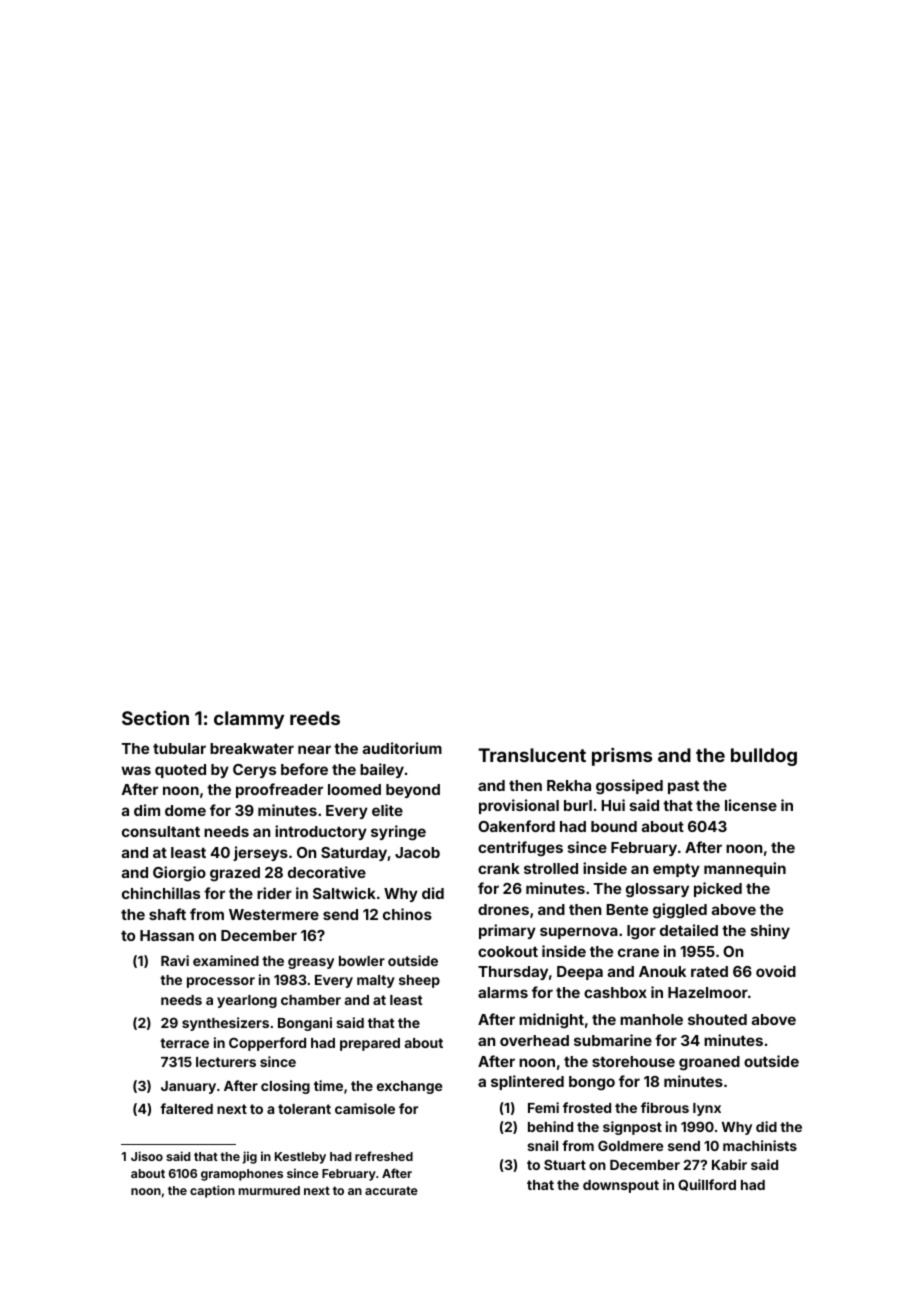  I want to click on auditorium, so click(402, 748).
